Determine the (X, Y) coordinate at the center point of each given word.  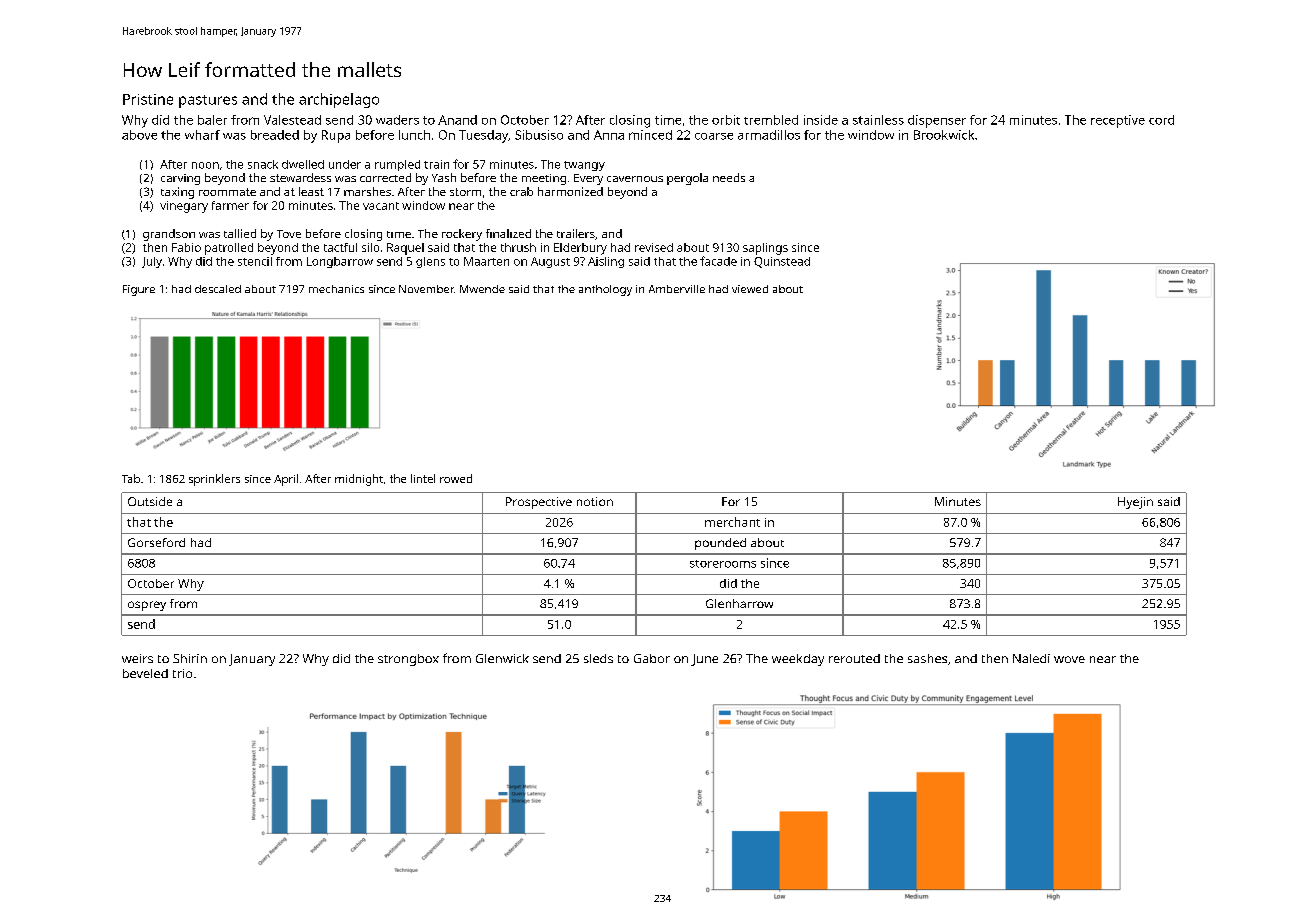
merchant (732, 522)
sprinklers (214, 480)
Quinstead (782, 262)
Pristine (148, 99)
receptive (1118, 121)
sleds (598, 658)
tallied (240, 233)
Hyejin (1135, 503)
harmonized (570, 191)
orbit (726, 120)
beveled (145, 673)
